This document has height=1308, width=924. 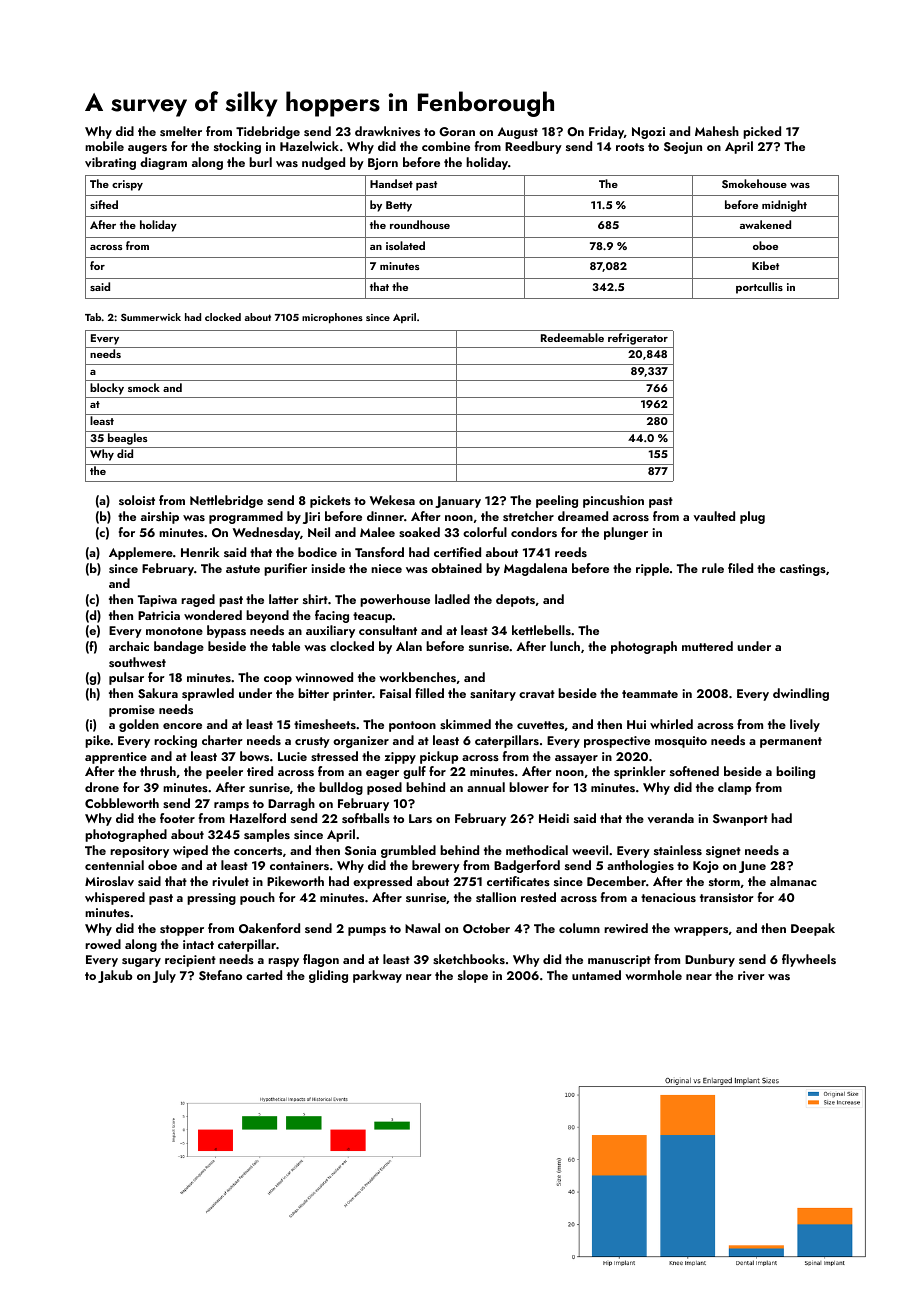 What do you see at coordinates (104, 146) in the document?
I see `mobile` at bounding box center [104, 146].
